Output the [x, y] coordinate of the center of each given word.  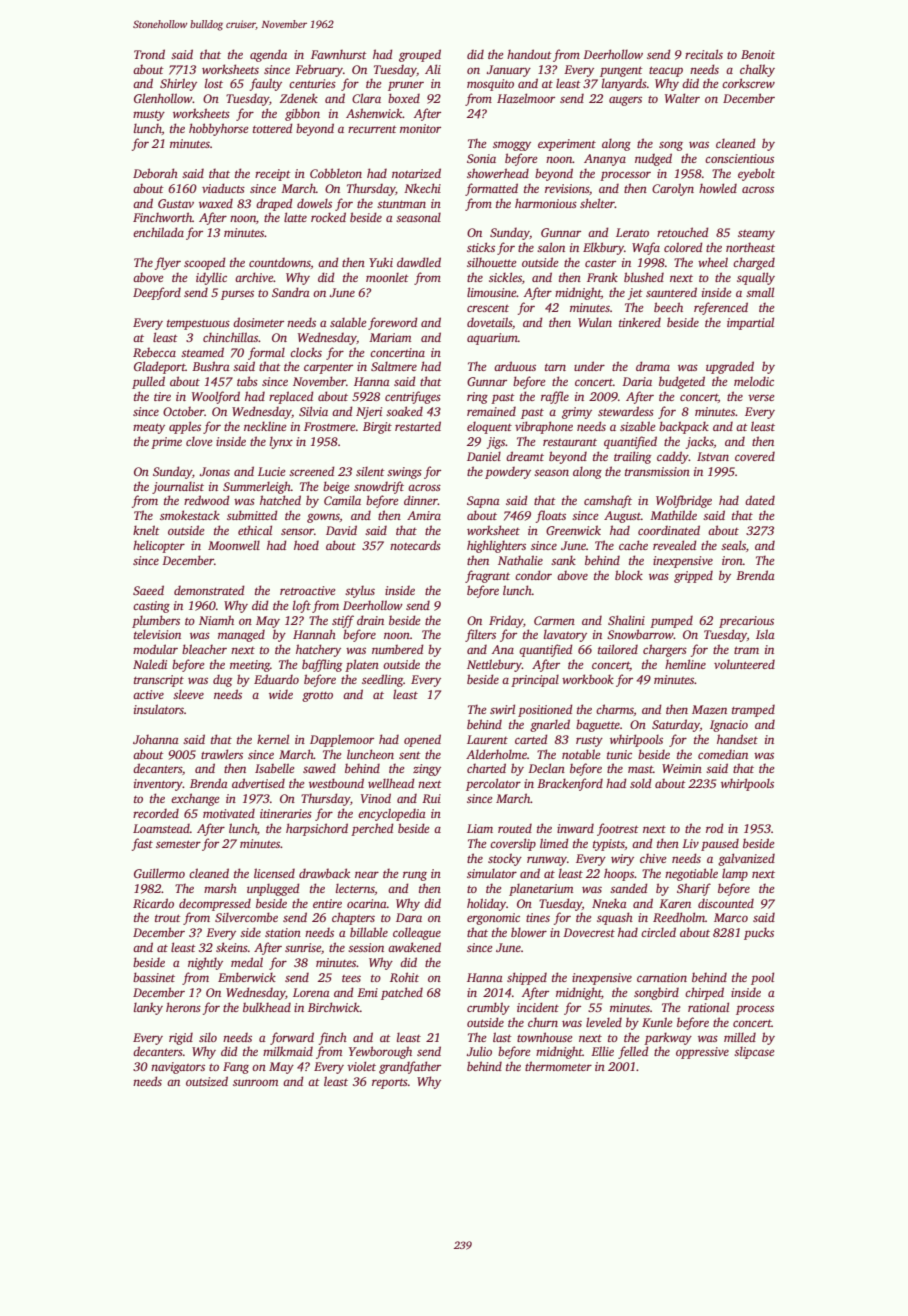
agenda [268, 55]
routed [515, 828]
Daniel [484, 456]
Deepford [157, 293]
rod [715, 828]
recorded [156, 813]
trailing [632, 457]
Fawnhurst [339, 54]
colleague [417, 933]
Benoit [758, 54]
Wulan [595, 322]
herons [183, 1007]
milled [740, 1037]
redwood [207, 500]
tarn [555, 367]
